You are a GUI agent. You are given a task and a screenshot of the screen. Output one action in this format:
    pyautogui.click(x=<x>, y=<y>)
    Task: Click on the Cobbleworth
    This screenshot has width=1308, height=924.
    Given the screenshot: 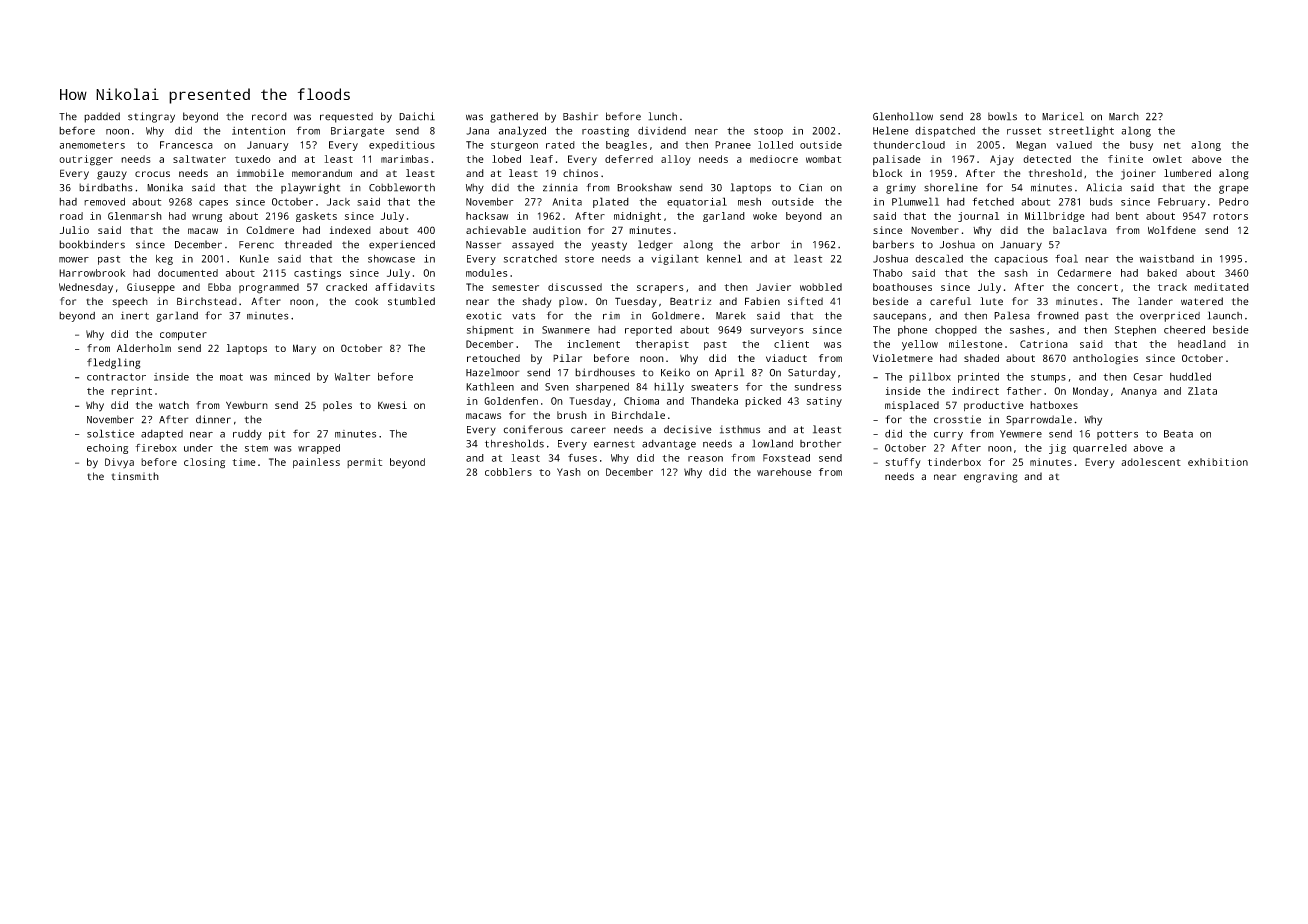 What is the action you would take?
    pyautogui.click(x=402, y=187)
